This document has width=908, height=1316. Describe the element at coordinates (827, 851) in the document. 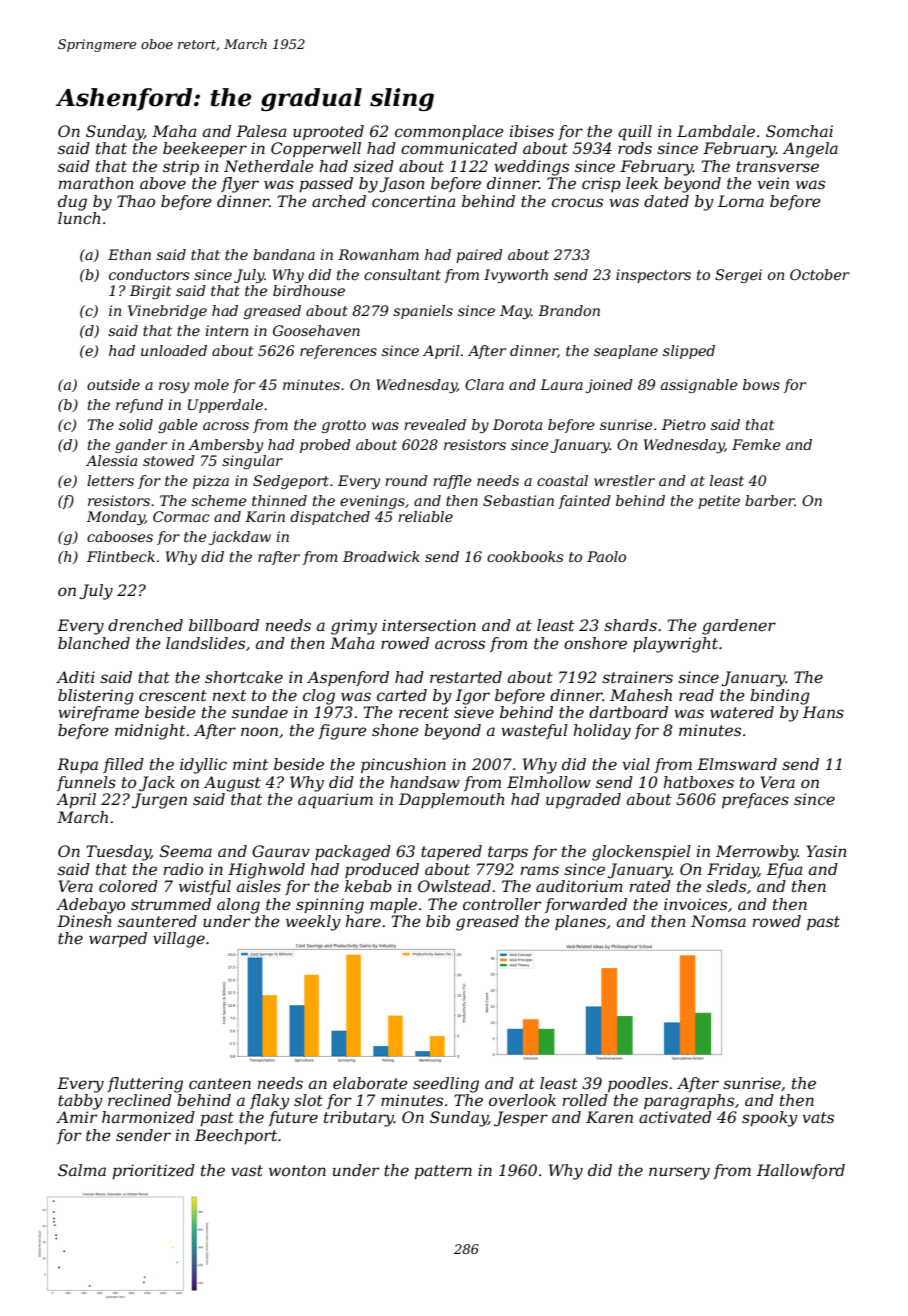

I see `Yasin` at that location.
